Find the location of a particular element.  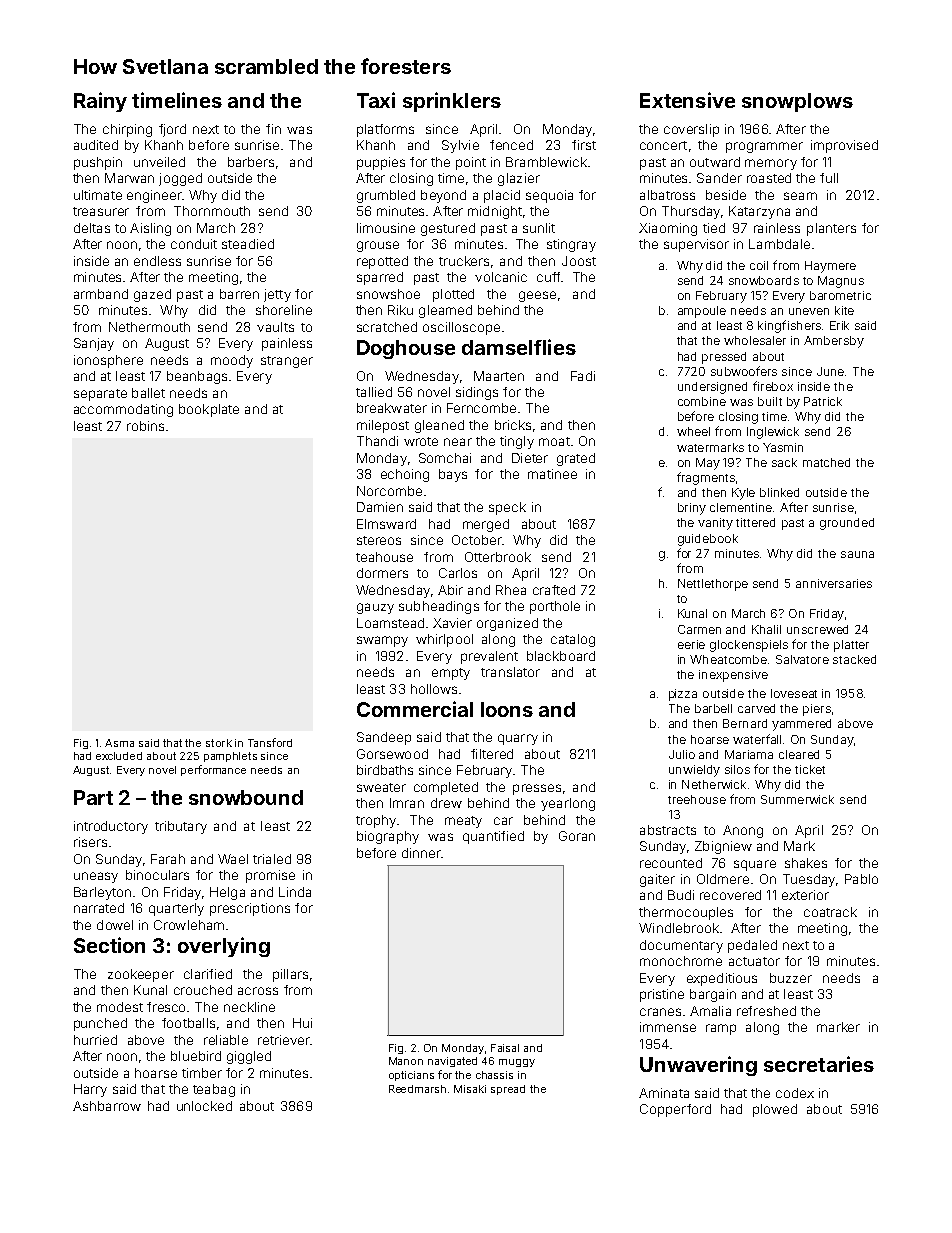

Crowleham is located at coordinates (189, 925).
